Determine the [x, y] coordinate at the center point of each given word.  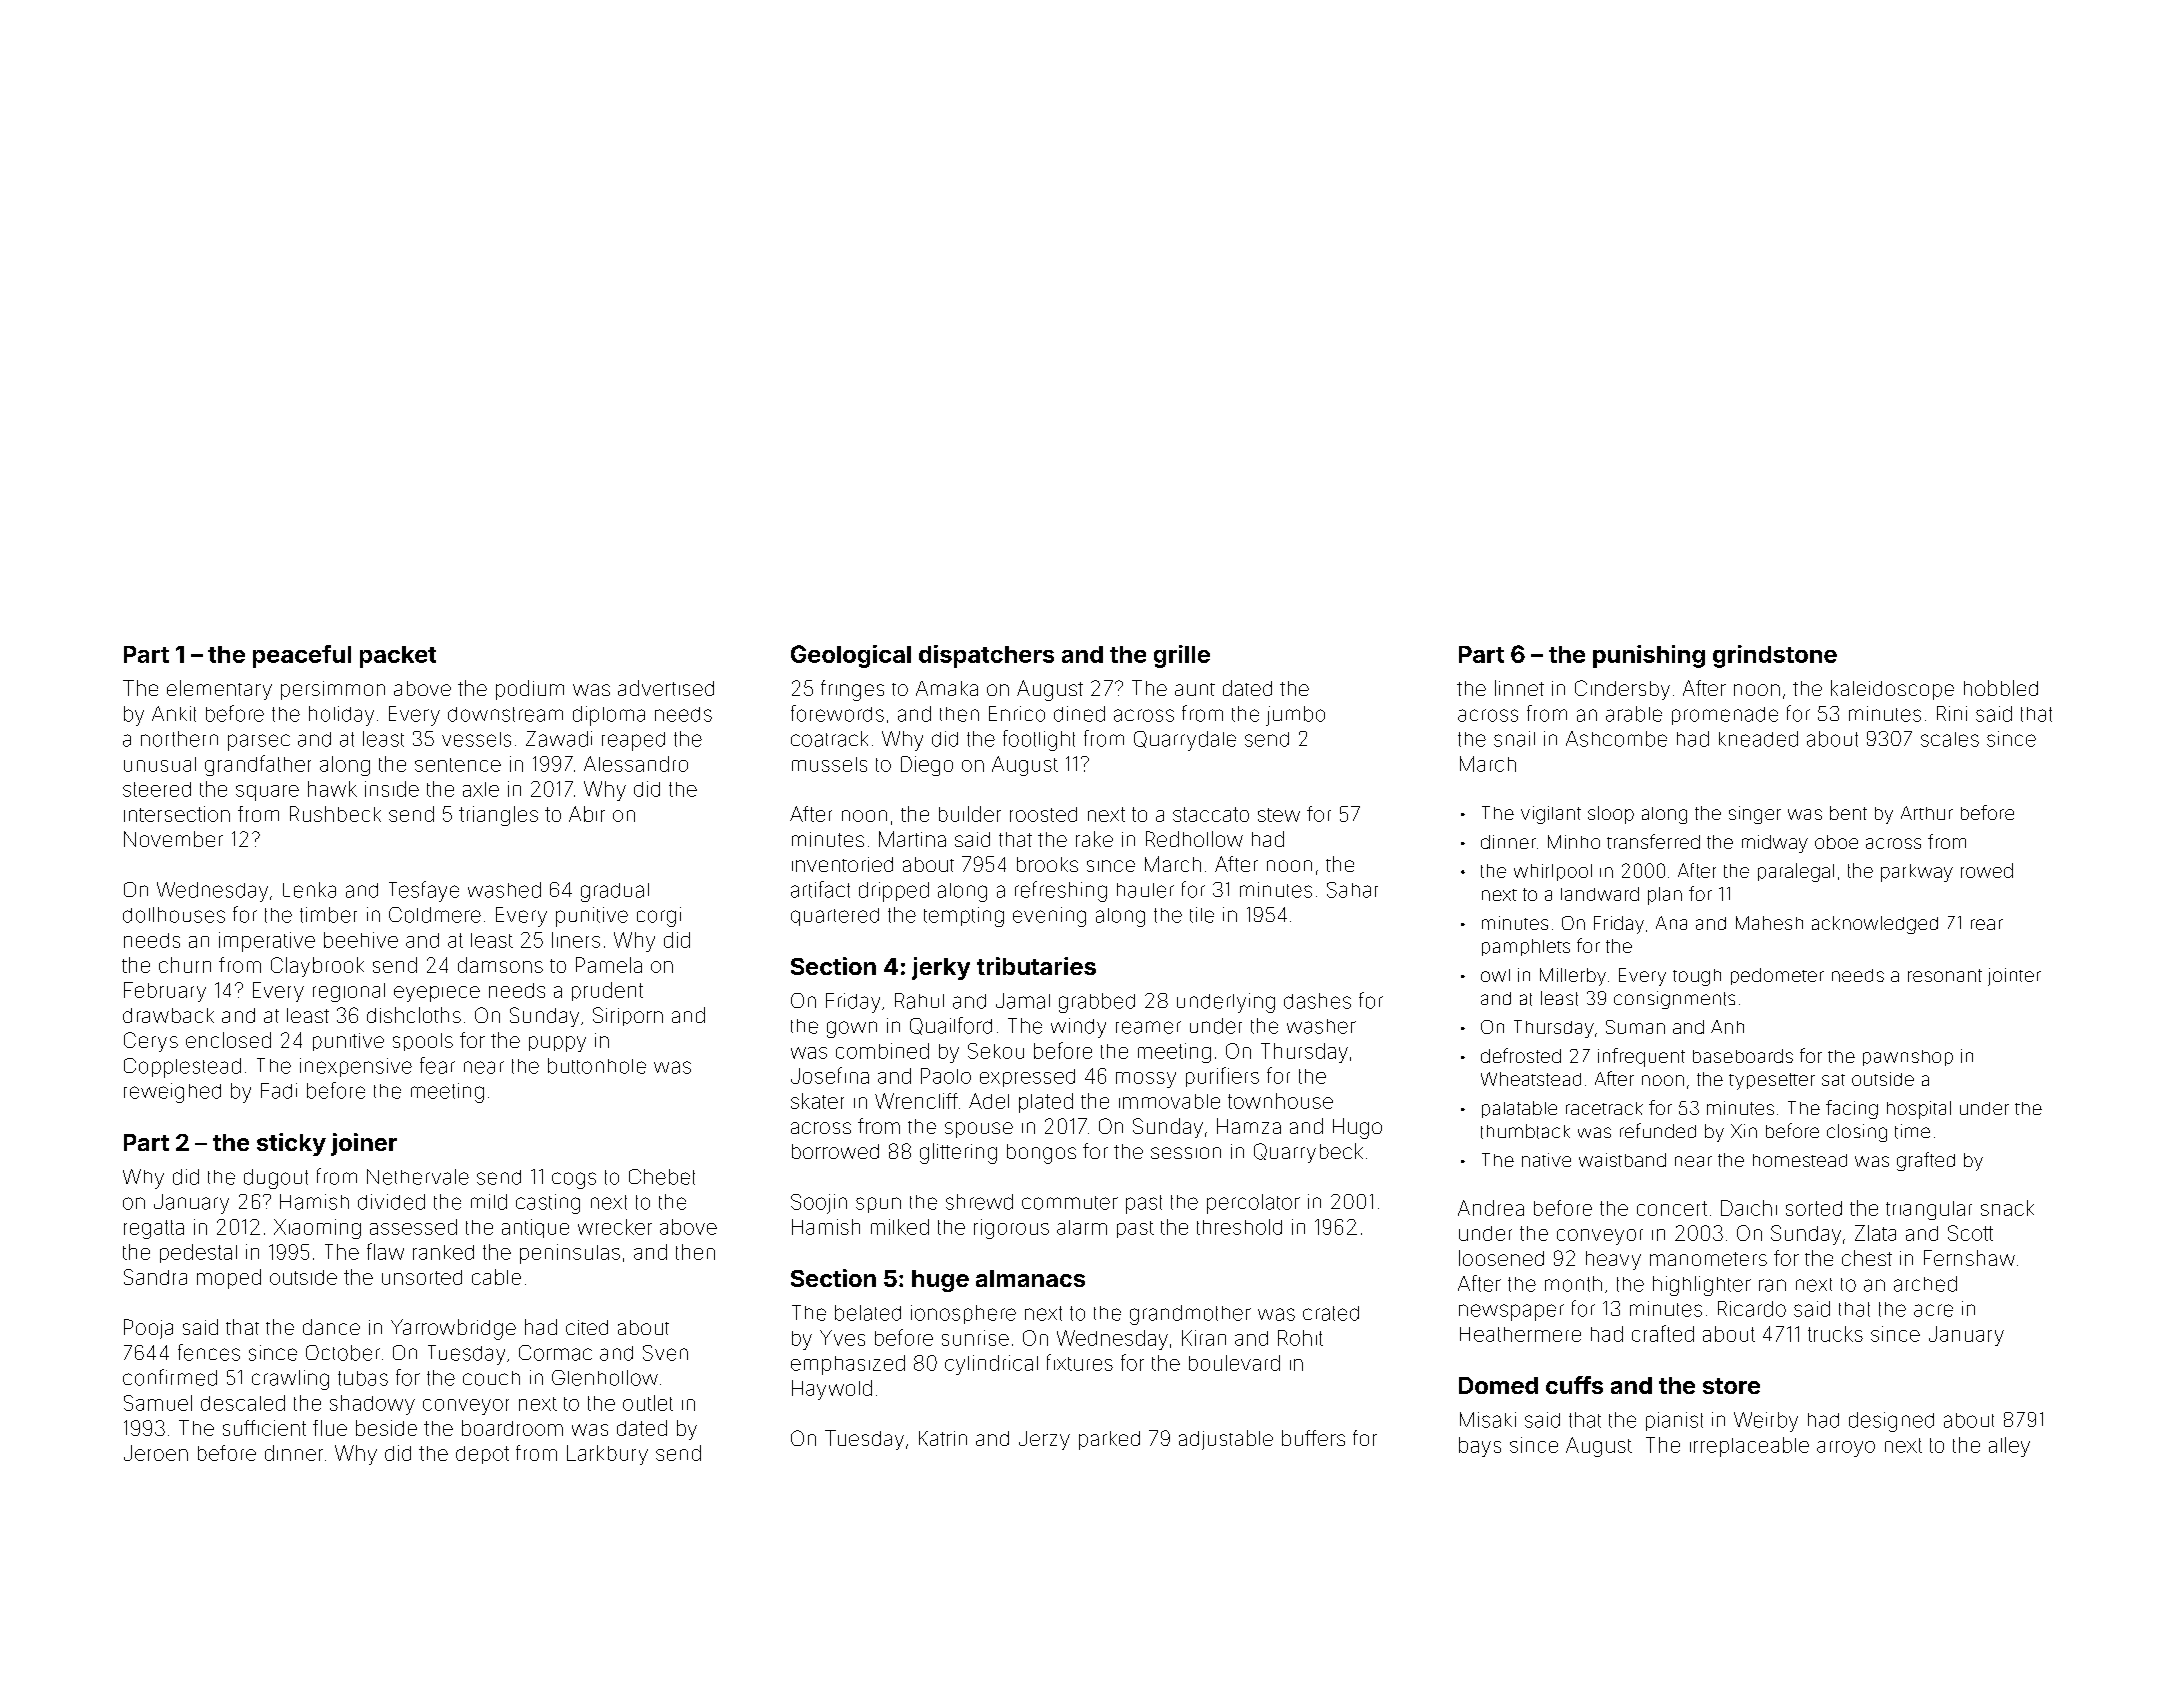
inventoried [842, 864]
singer [1755, 815]
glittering [958, 1153]
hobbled [2001, 688]
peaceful [302, 656]
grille [1182, 656]
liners [576, 940]
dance [331, 1327]
